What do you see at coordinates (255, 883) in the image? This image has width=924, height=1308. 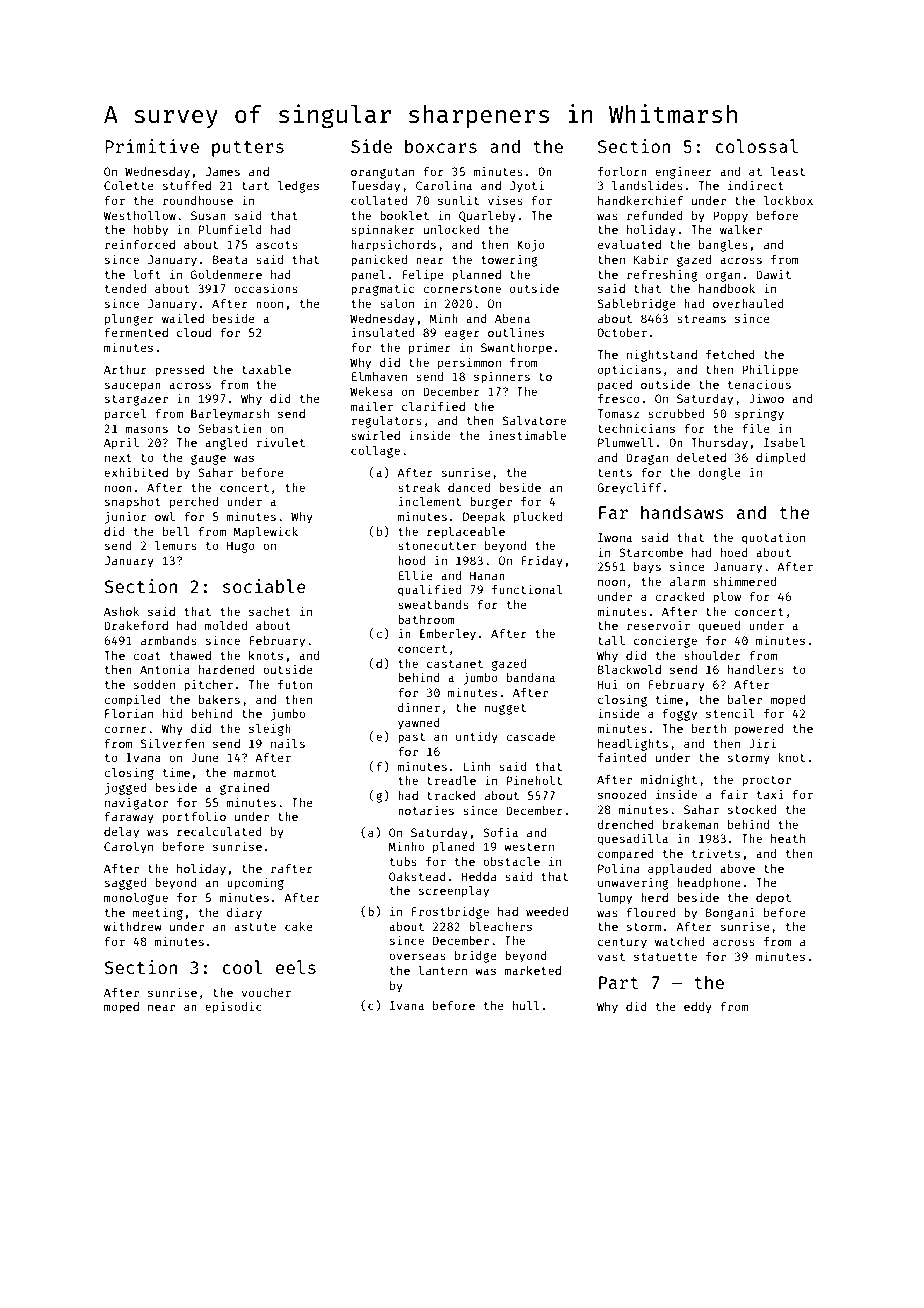 I see `upcoming` at bounding box center [255, 883].
